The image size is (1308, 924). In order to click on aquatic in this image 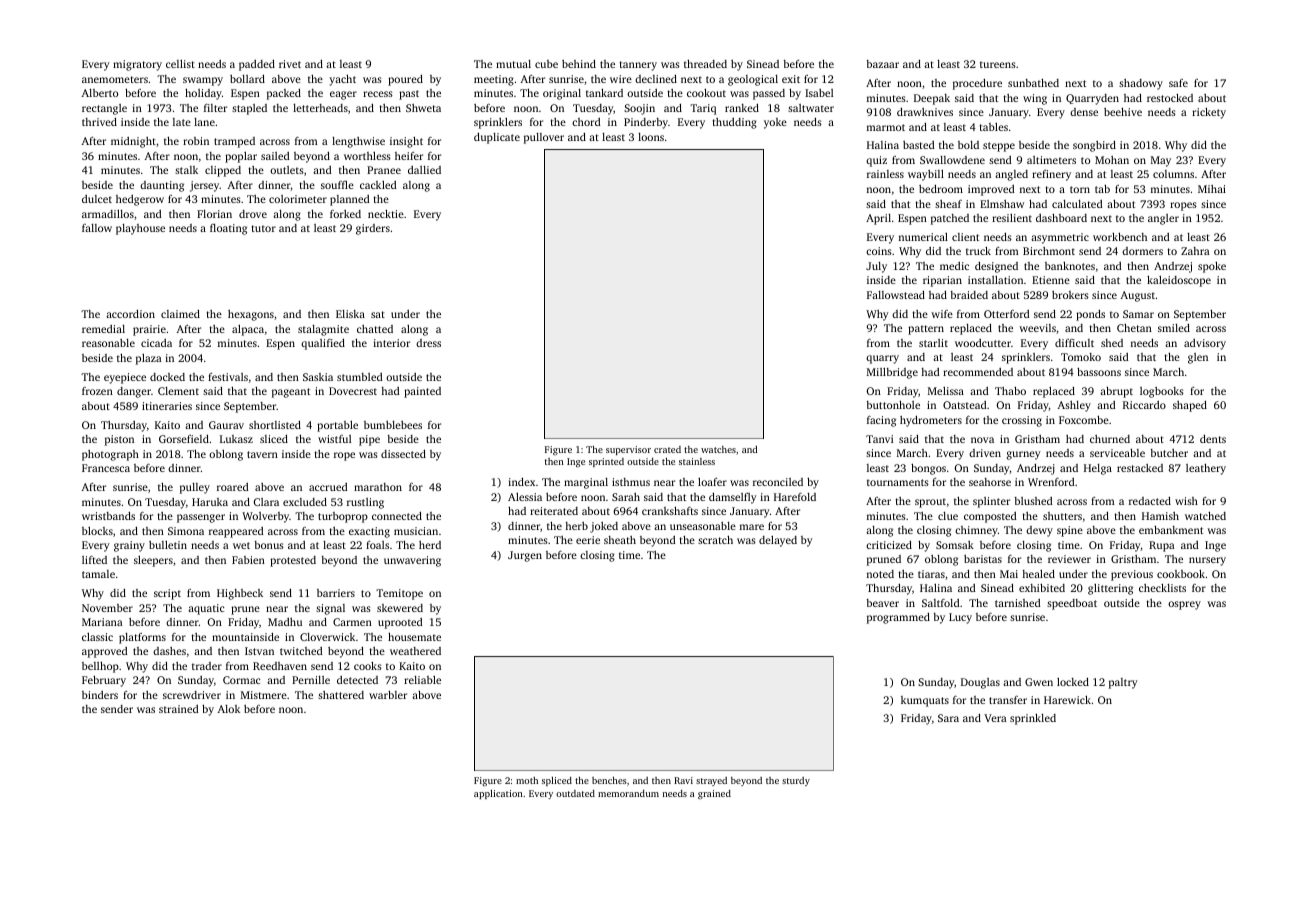, I will do `click(206, 609)`.
